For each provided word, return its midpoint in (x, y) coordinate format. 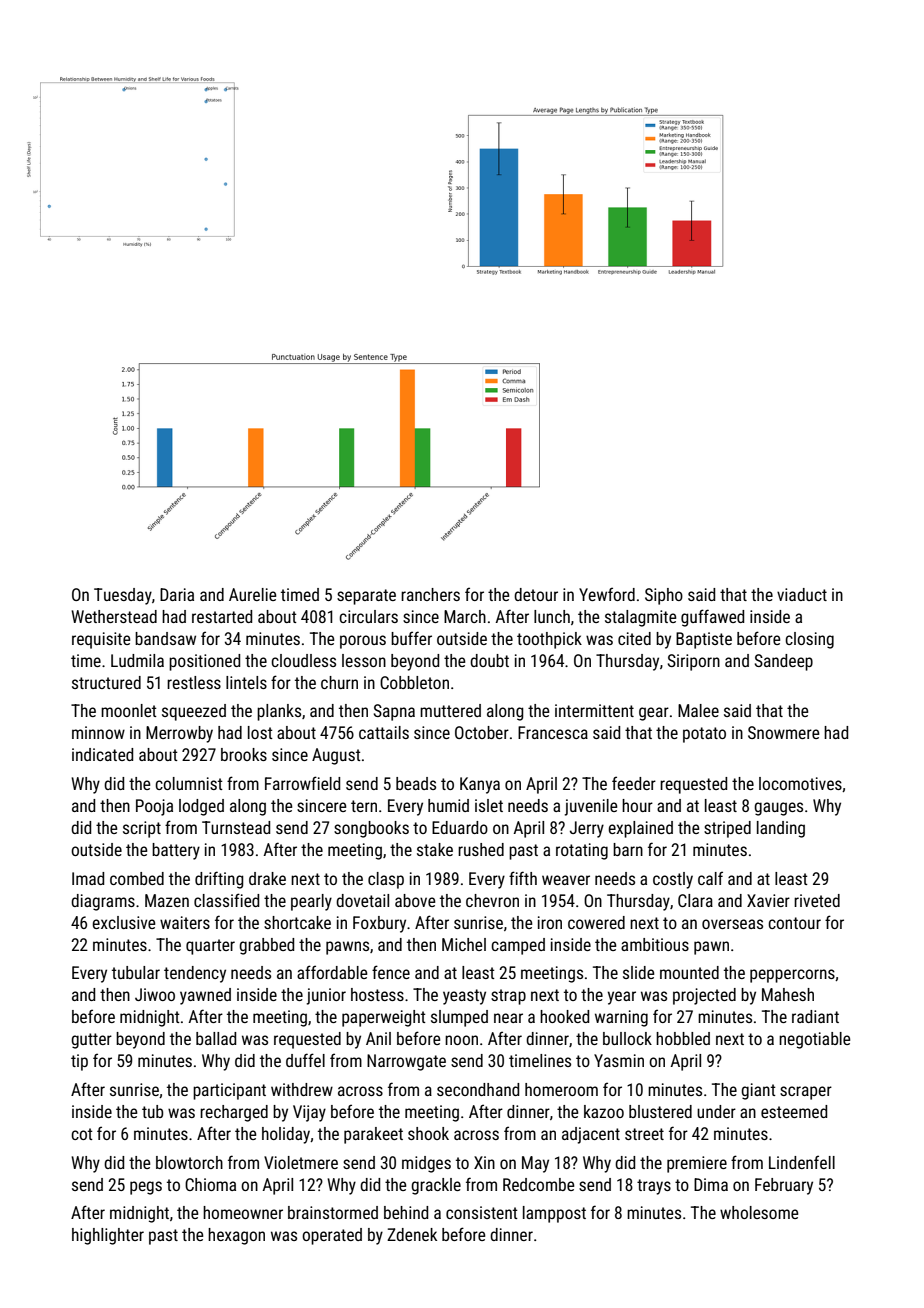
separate (366, 597)
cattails (384, 732)
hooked (564, 1016)
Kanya (480, 785)
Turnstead (236, 827)
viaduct (802, 594)
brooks (244, 754)
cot (82, 1134)
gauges (778, 809)
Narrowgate (406, 1062)
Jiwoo (155, 994)
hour (637, 805)
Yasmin (619, 1060)
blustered (660, 1111)
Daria (177, 594)
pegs (146, 1188)
